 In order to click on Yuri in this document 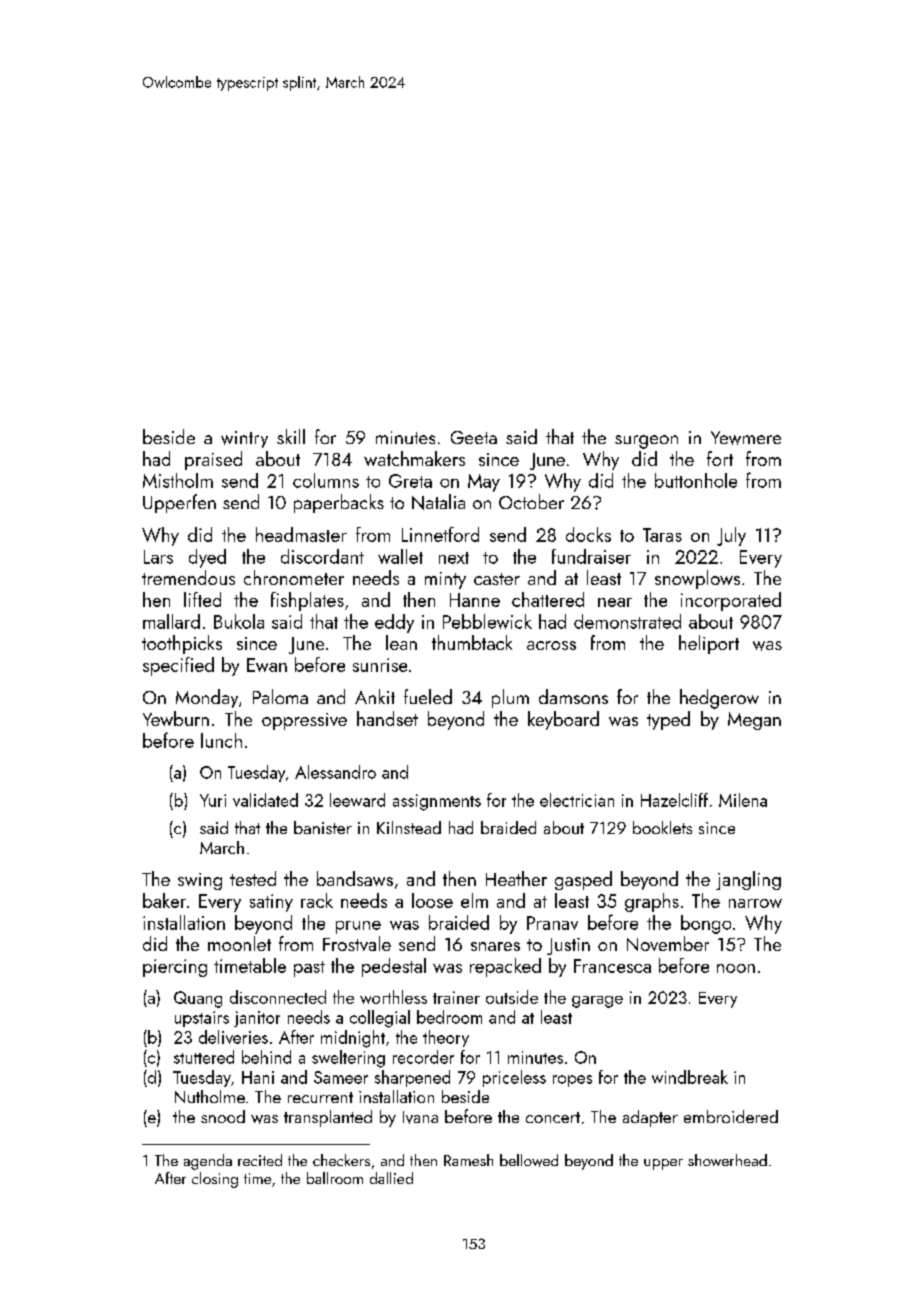, I will do `click(213, 800)`.
